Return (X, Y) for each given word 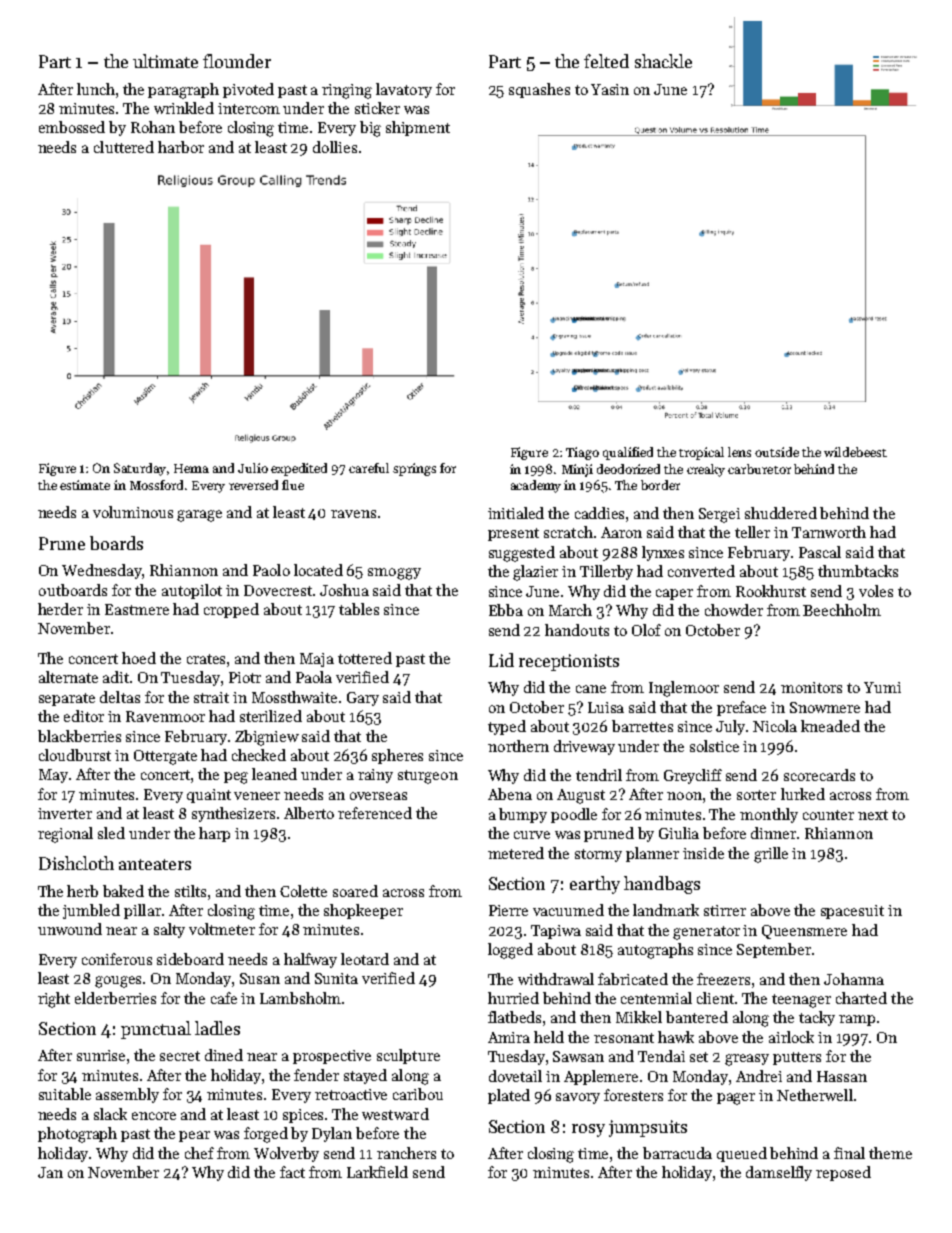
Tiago (582, 453)
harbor (181, 147)
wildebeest (855, 452)
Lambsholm (300, 998)
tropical (701, 453)
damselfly (779, 1173)
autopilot (192, 591)
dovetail (515, 1076)
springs (414, 469)
